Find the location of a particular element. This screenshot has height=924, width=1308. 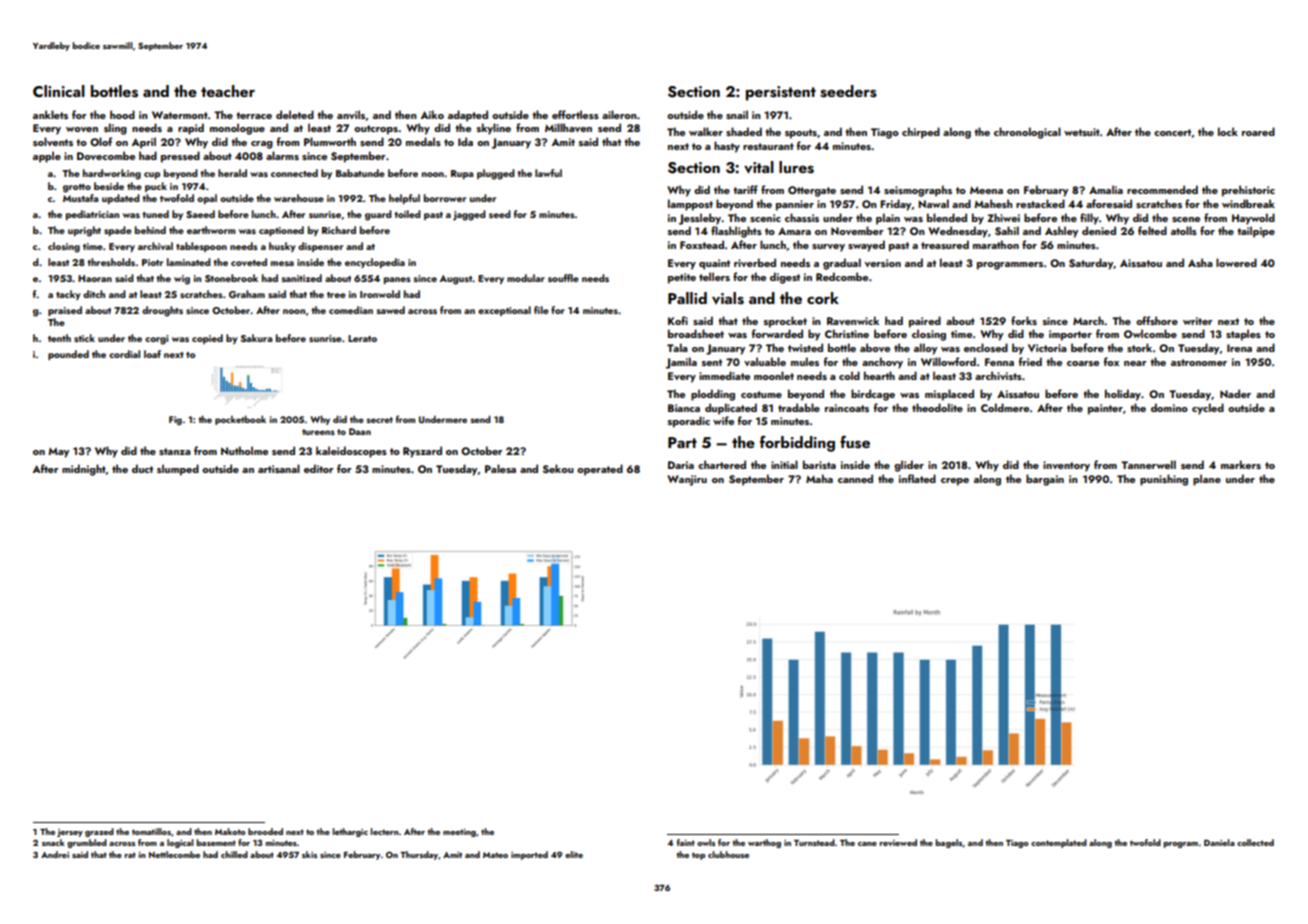

wetsuit is located at coordinates (1082, 132).
